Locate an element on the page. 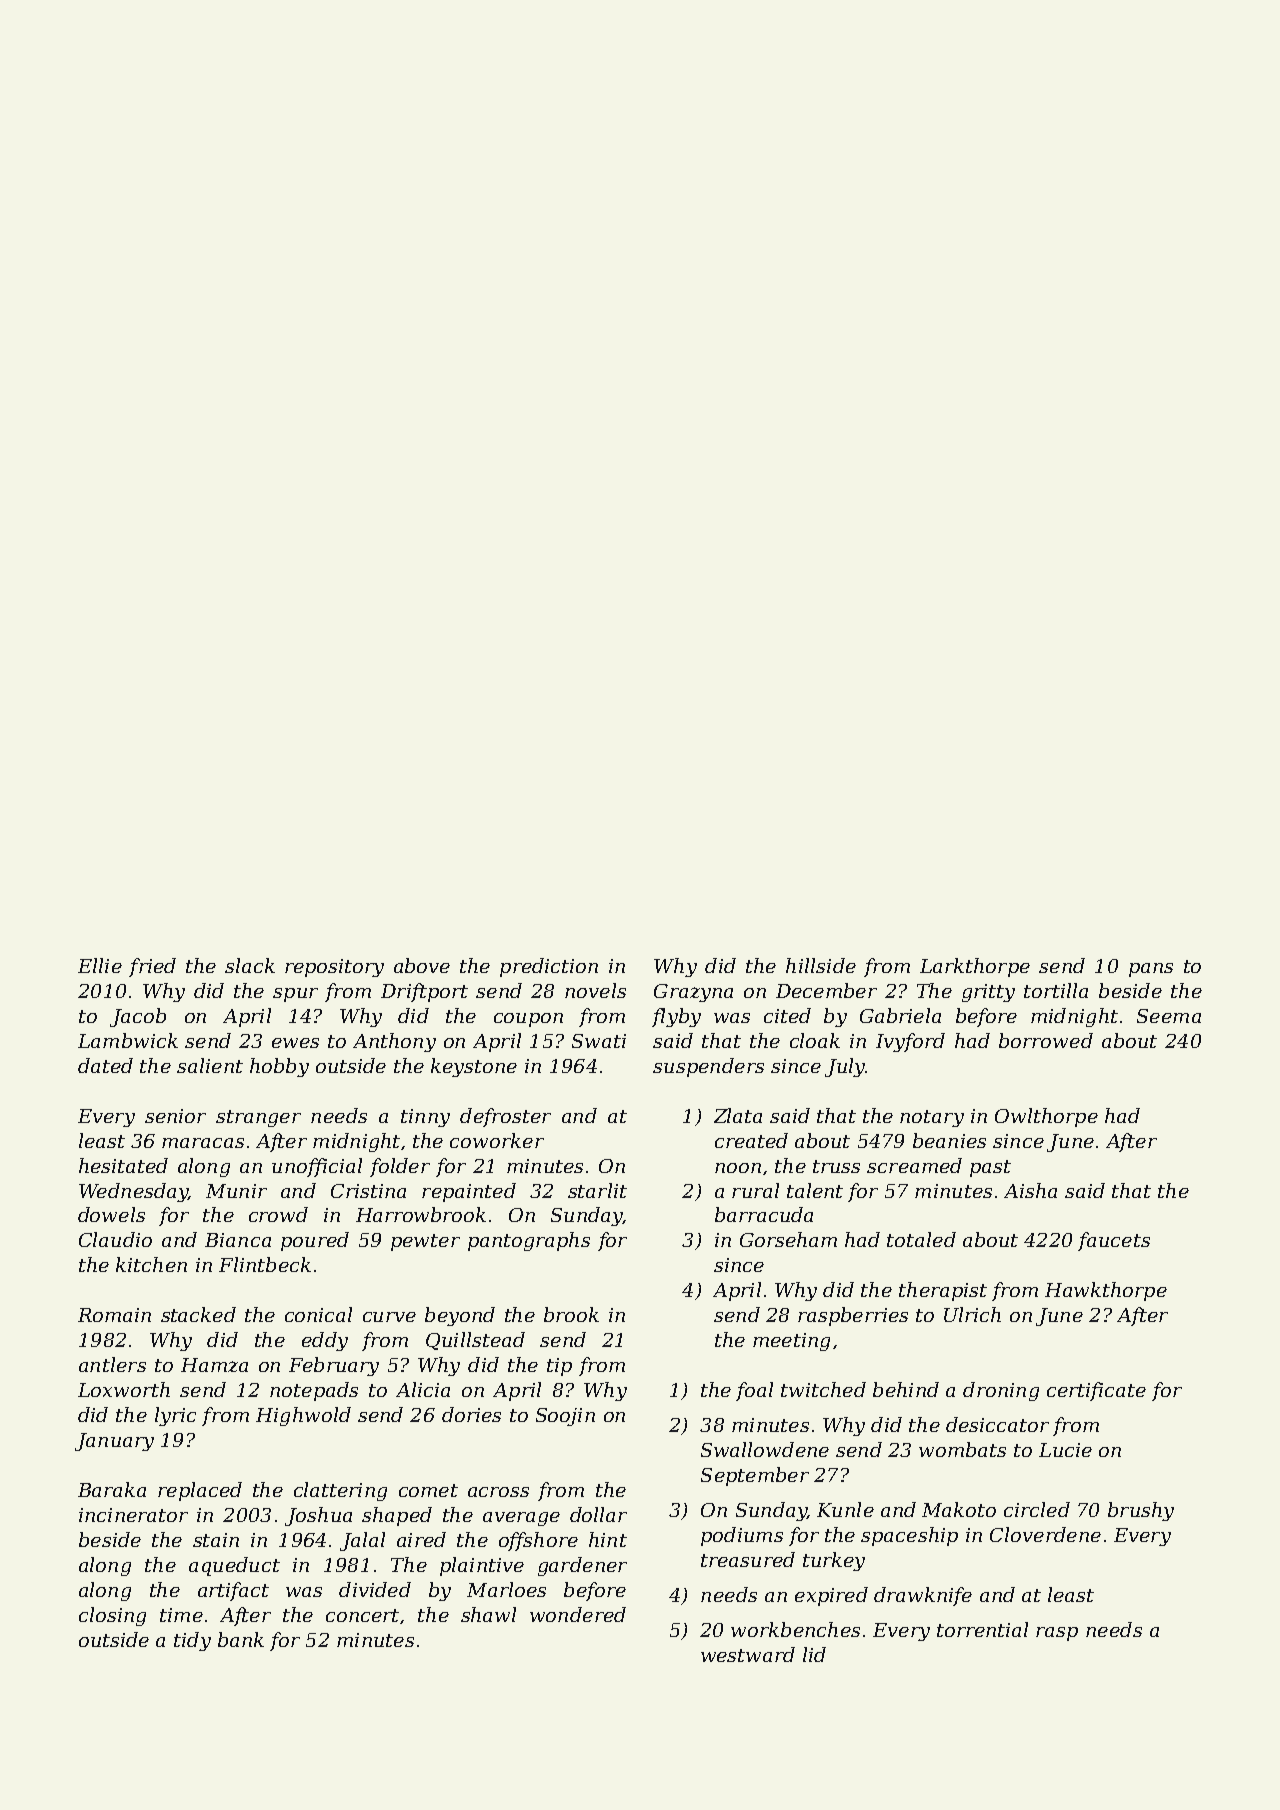 This image has height=1810, width=1280. torrential is located at coordinates (982, 1629).
